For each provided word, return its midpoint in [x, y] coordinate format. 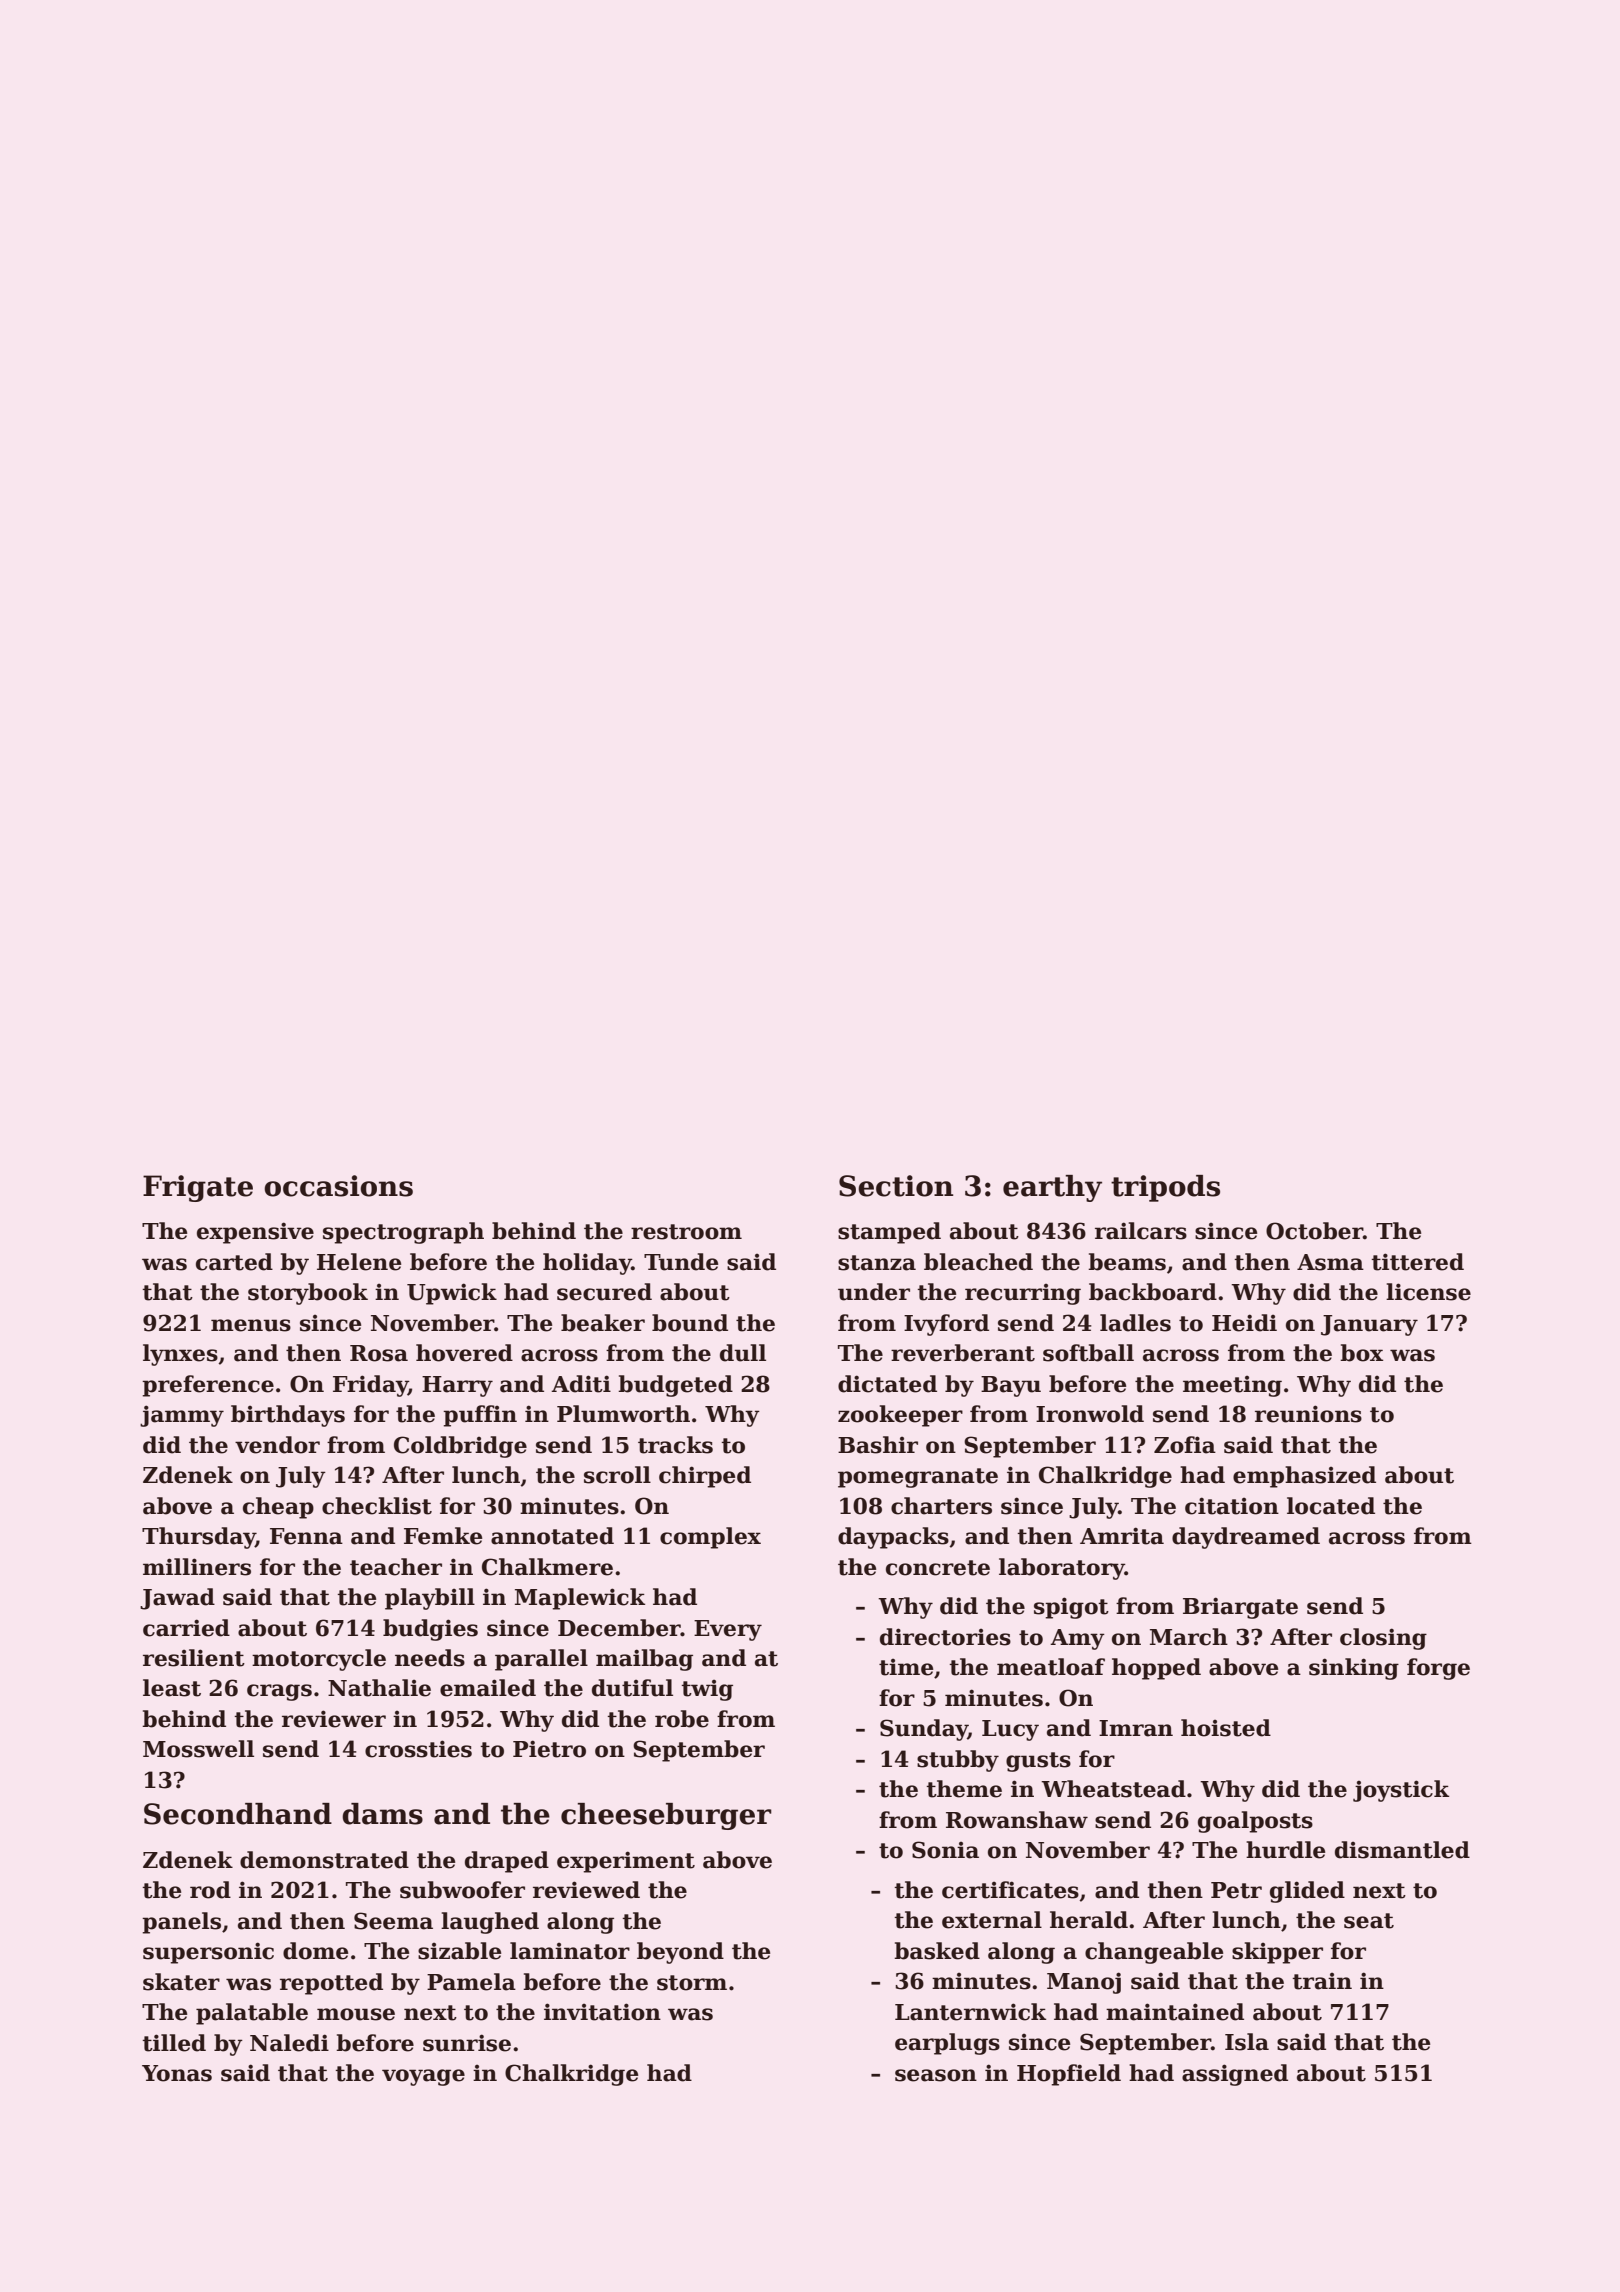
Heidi [1244, 1323]
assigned [1235, 2075]
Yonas [177, 2073]
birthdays [288, 1416]
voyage [423, 2077]
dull [743, 1353]
